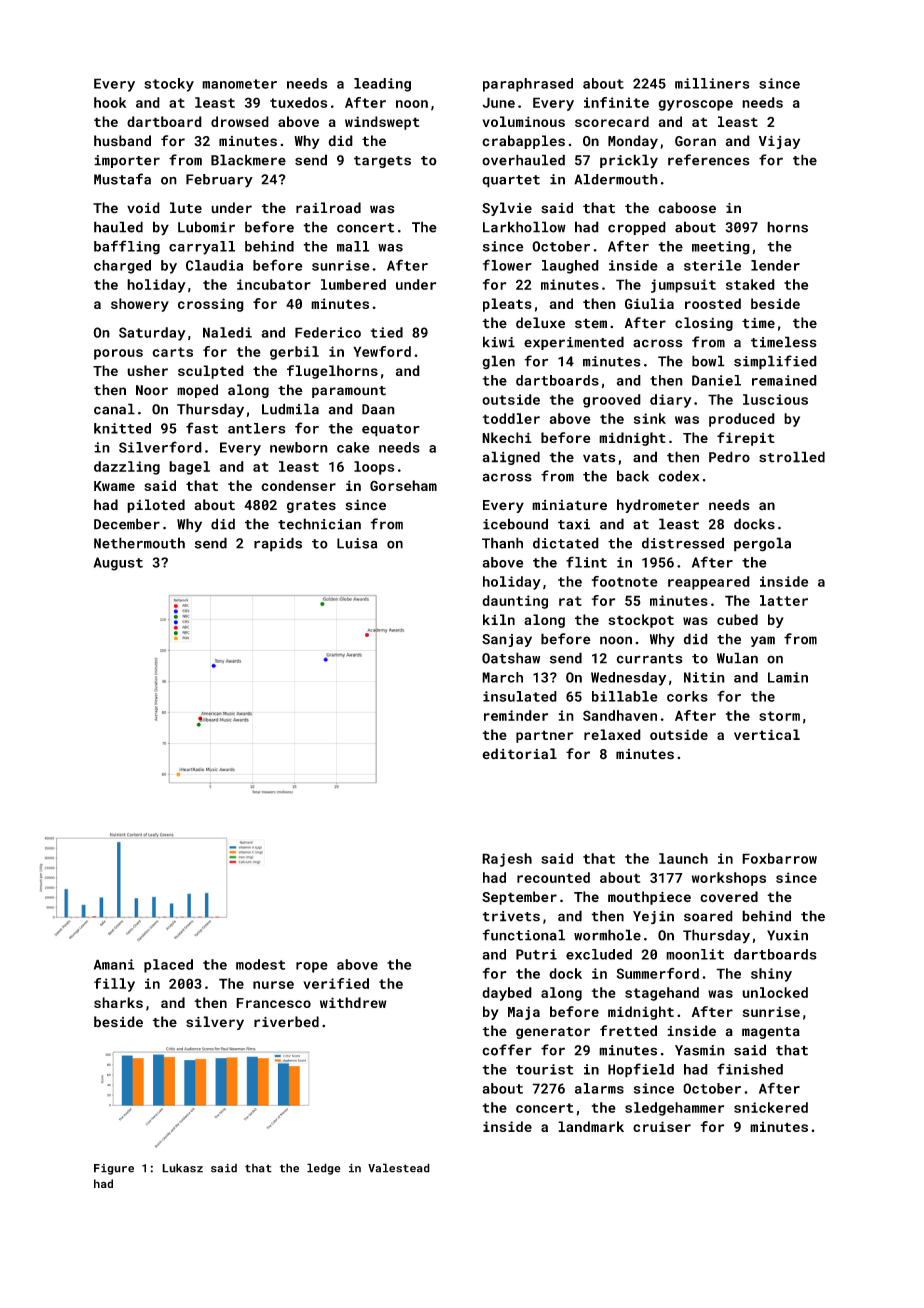 Image resolution: width=924 pixels, height=1308 pixels. Describe the element at coordinates (767, 734) in the page. I see `vertical` at that location.
